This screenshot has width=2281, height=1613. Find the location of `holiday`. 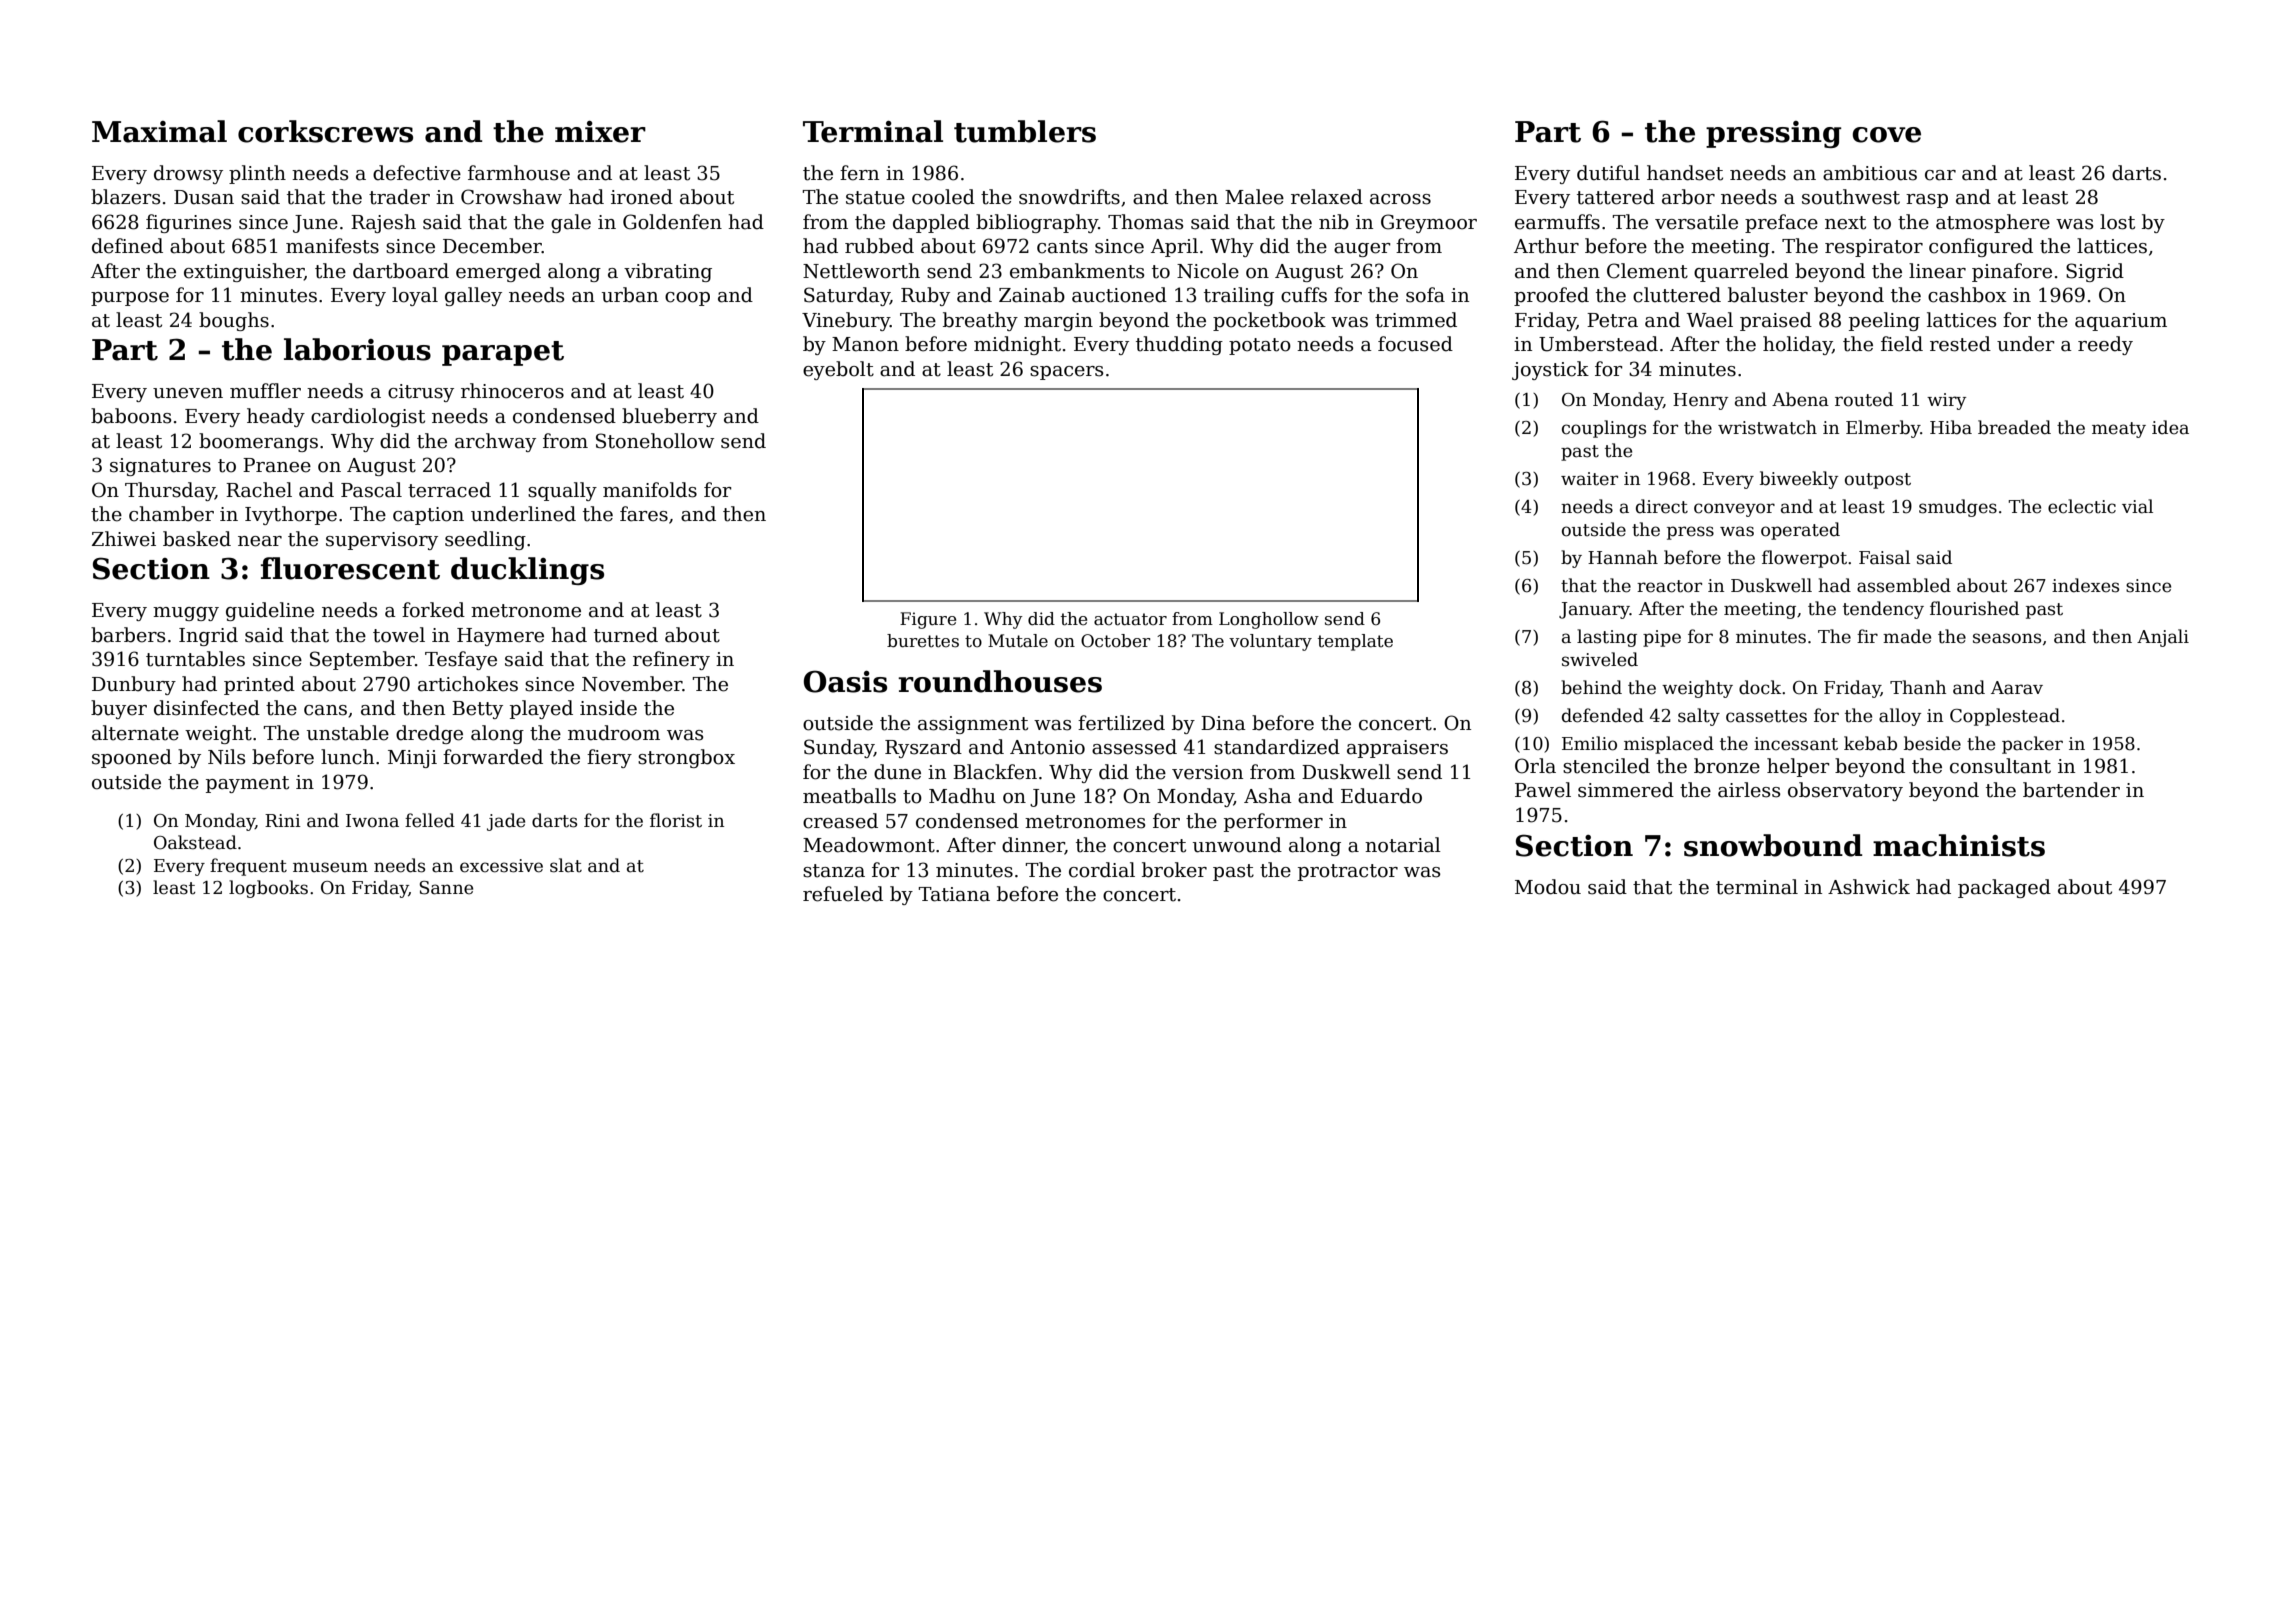

holiday is located at coordinates (1797, 345).
